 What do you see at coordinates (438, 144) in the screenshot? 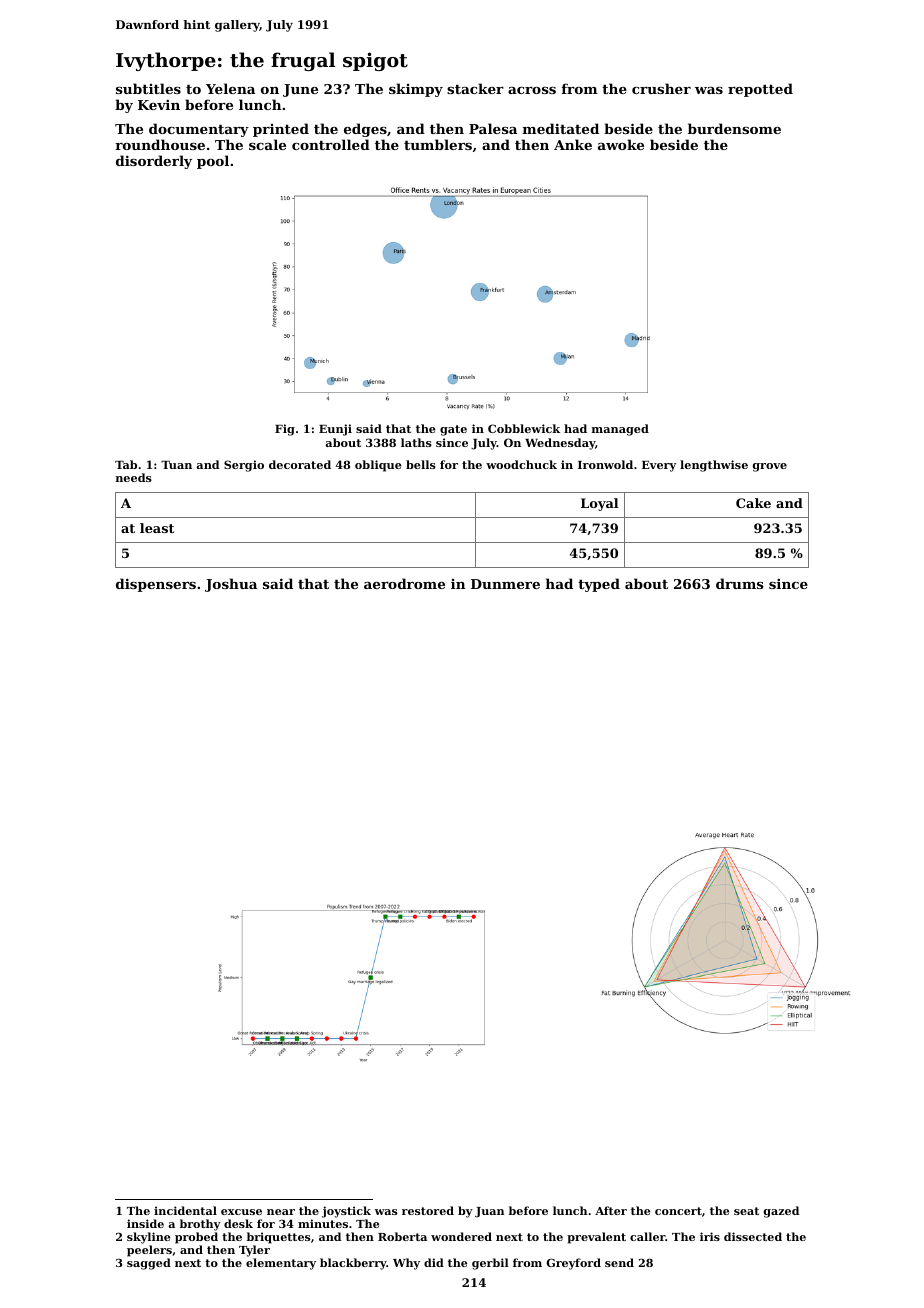
I see `tumblers` at bounding box center [438, 144].
